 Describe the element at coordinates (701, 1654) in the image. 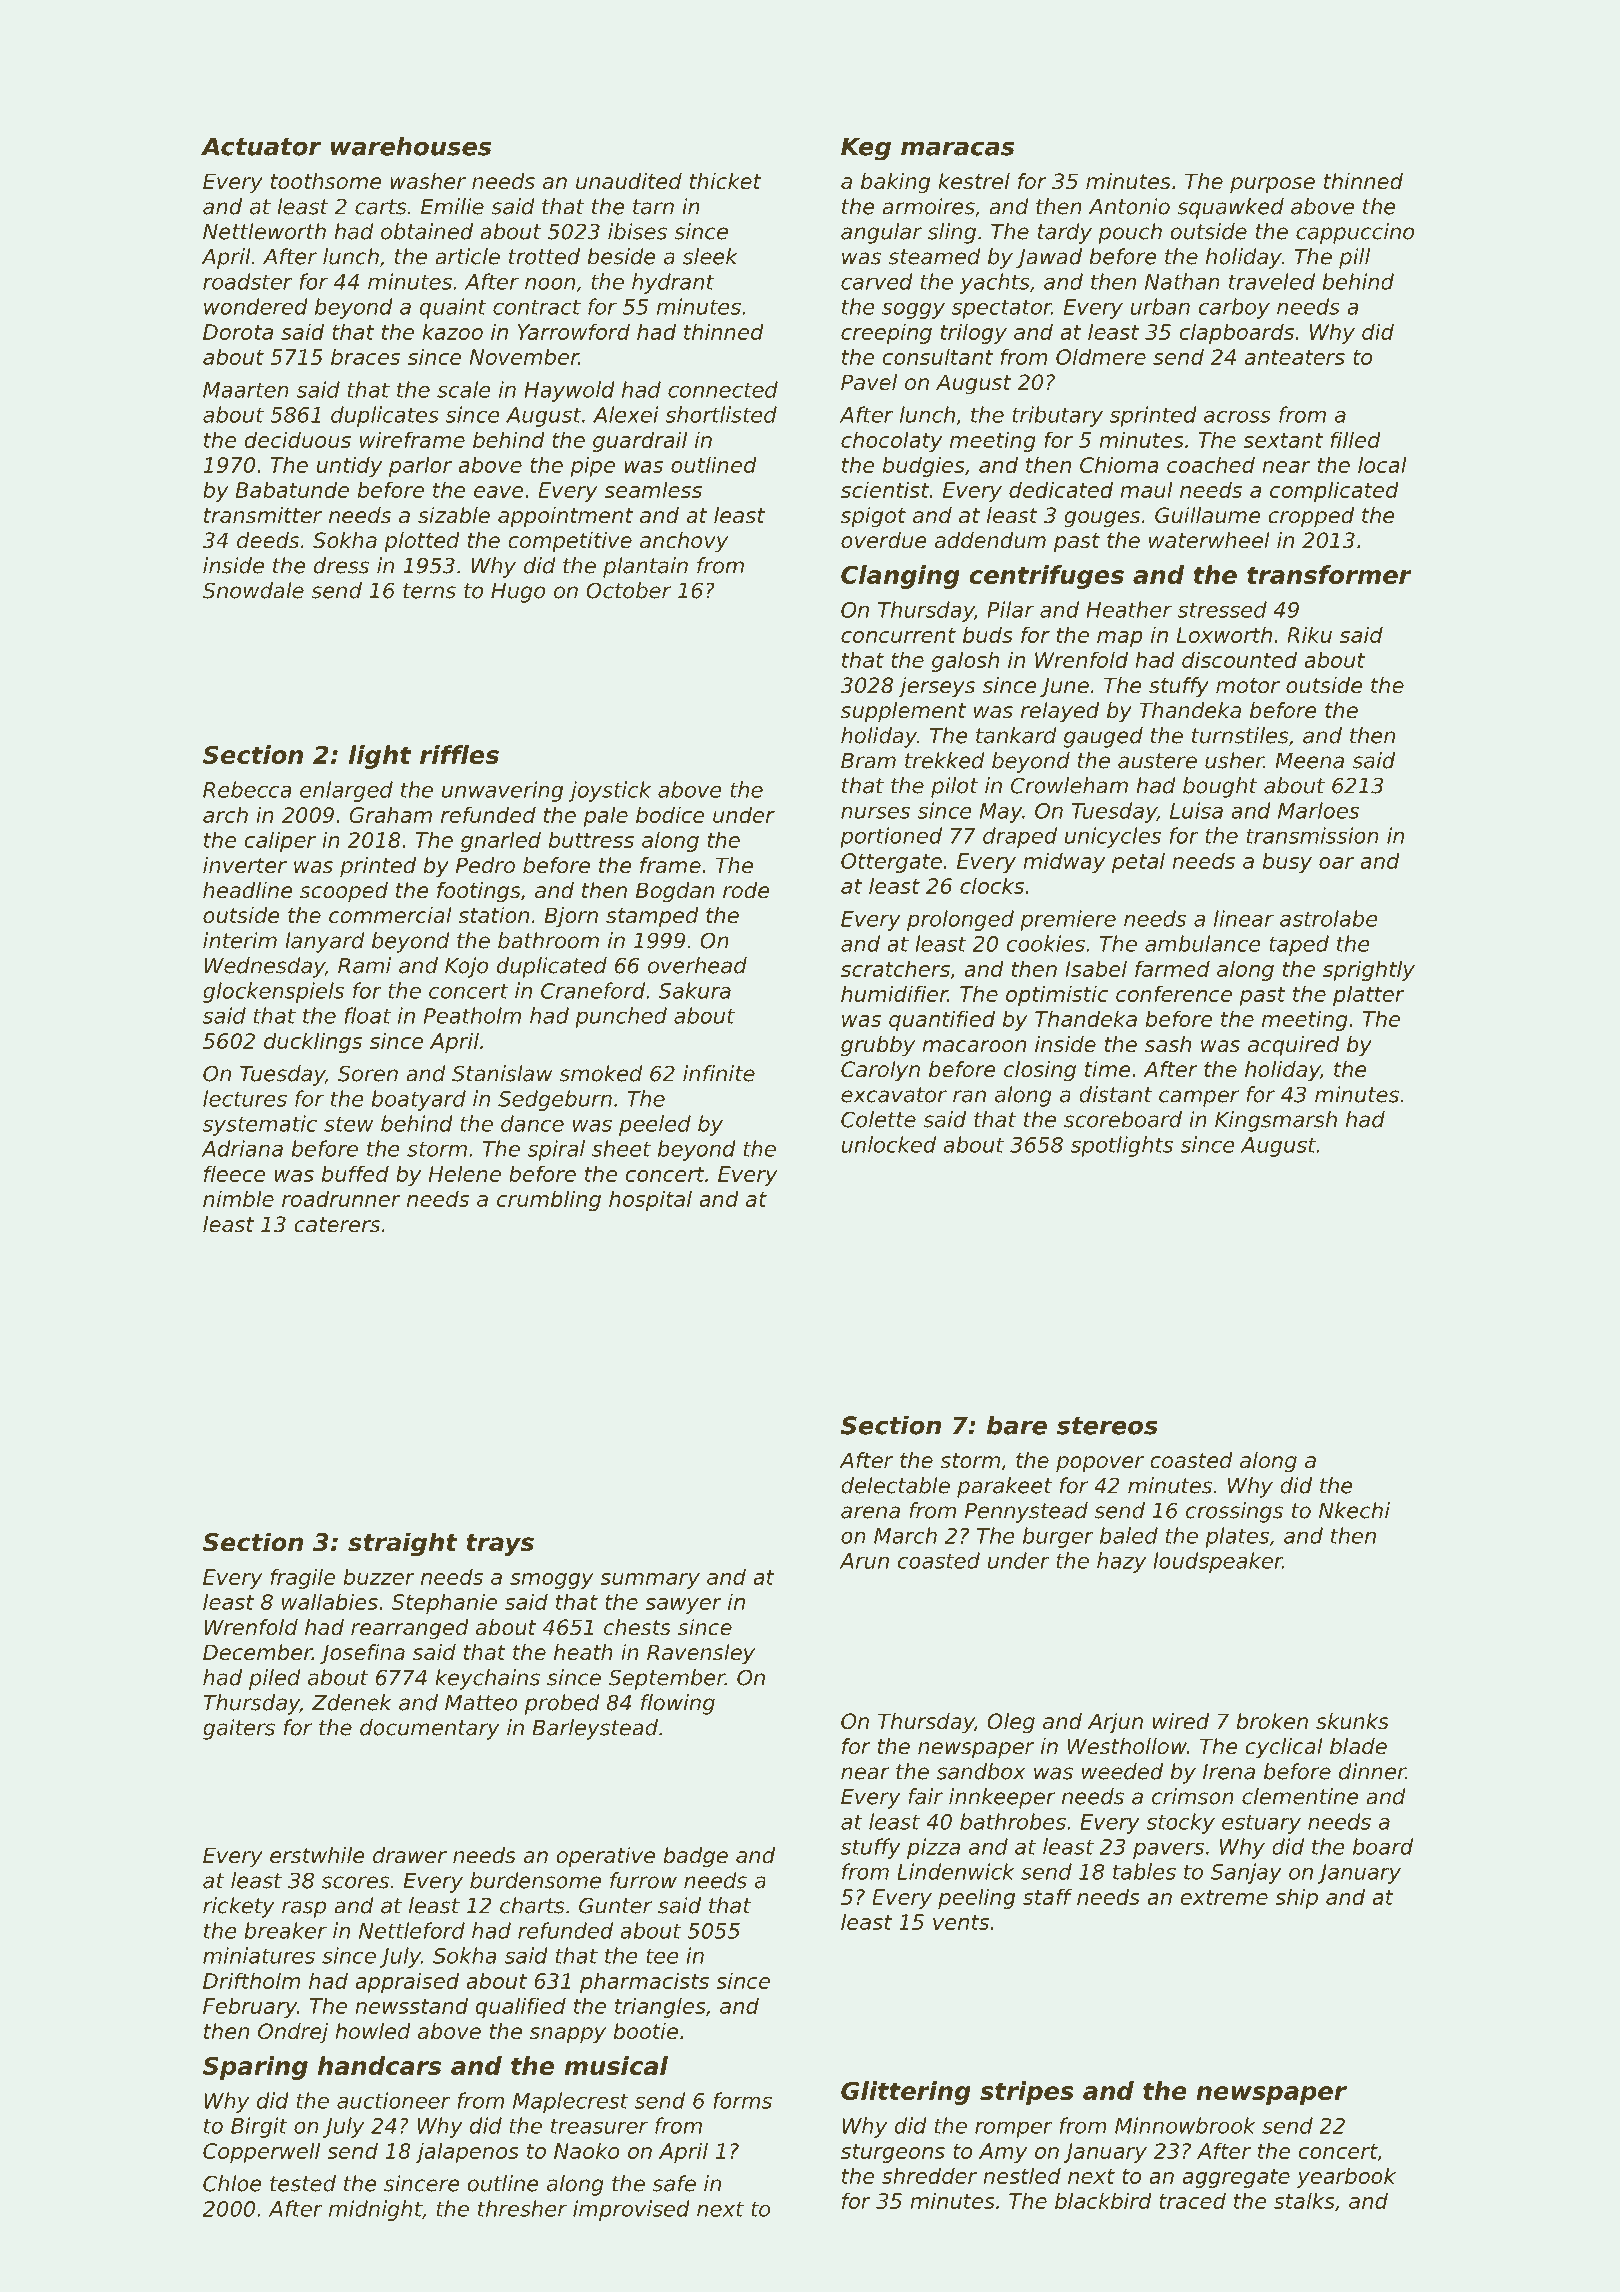

I see `Ravensley` at that location.
